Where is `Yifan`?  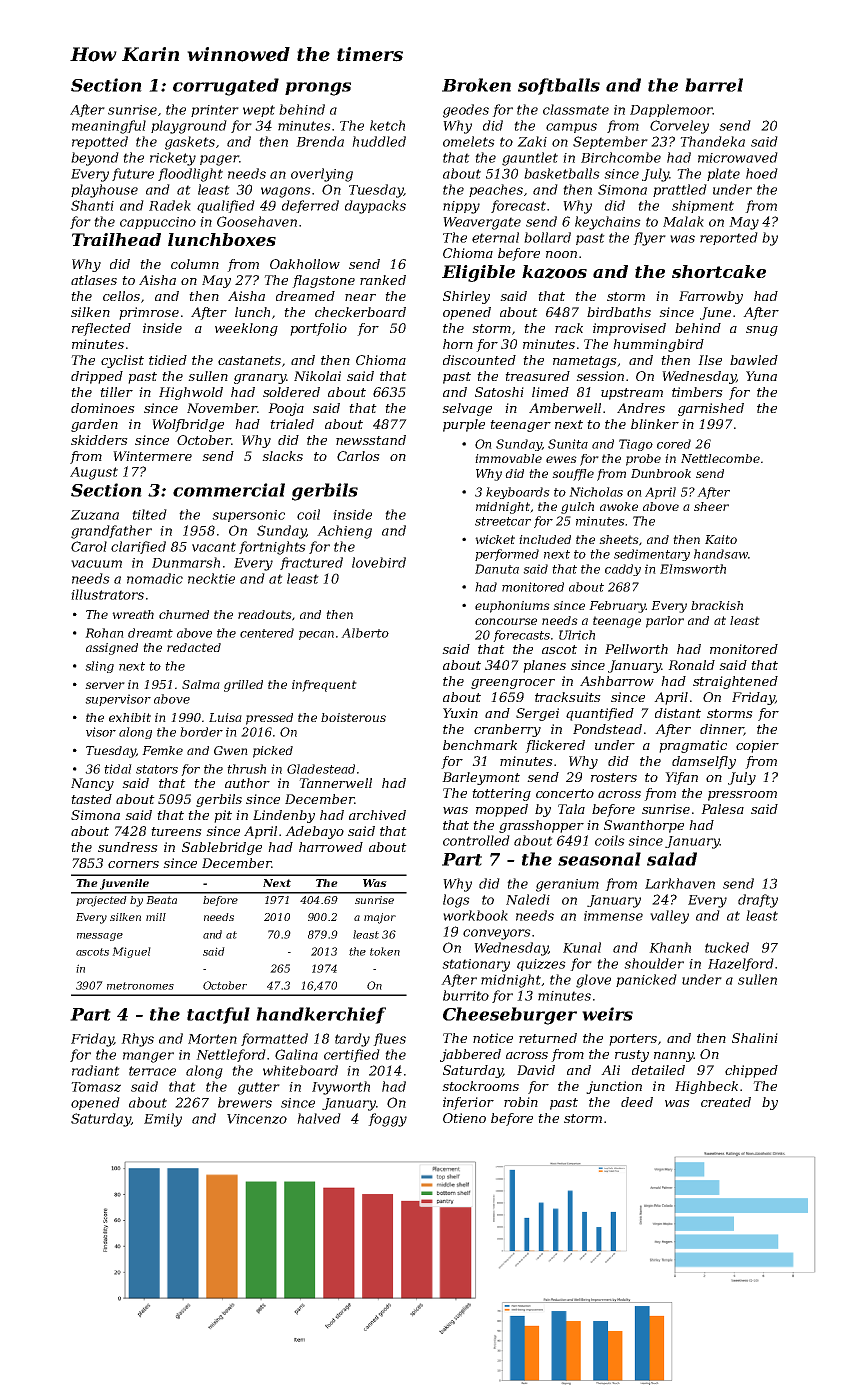 Yifan is located at coordinates (681, 778).
